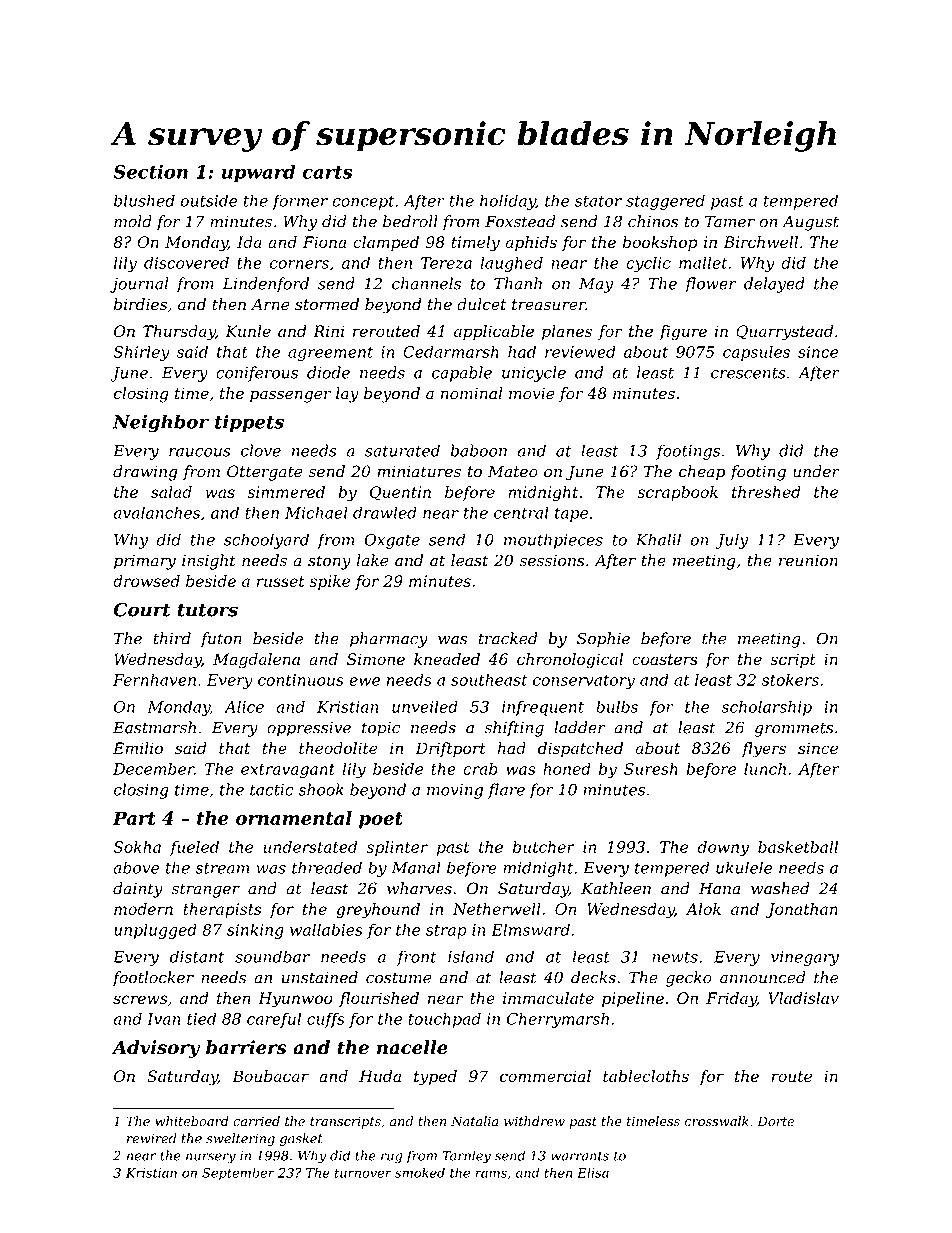 This page has width=952, height=1233. I want to click on whiteboard, so click(192, 1121).
